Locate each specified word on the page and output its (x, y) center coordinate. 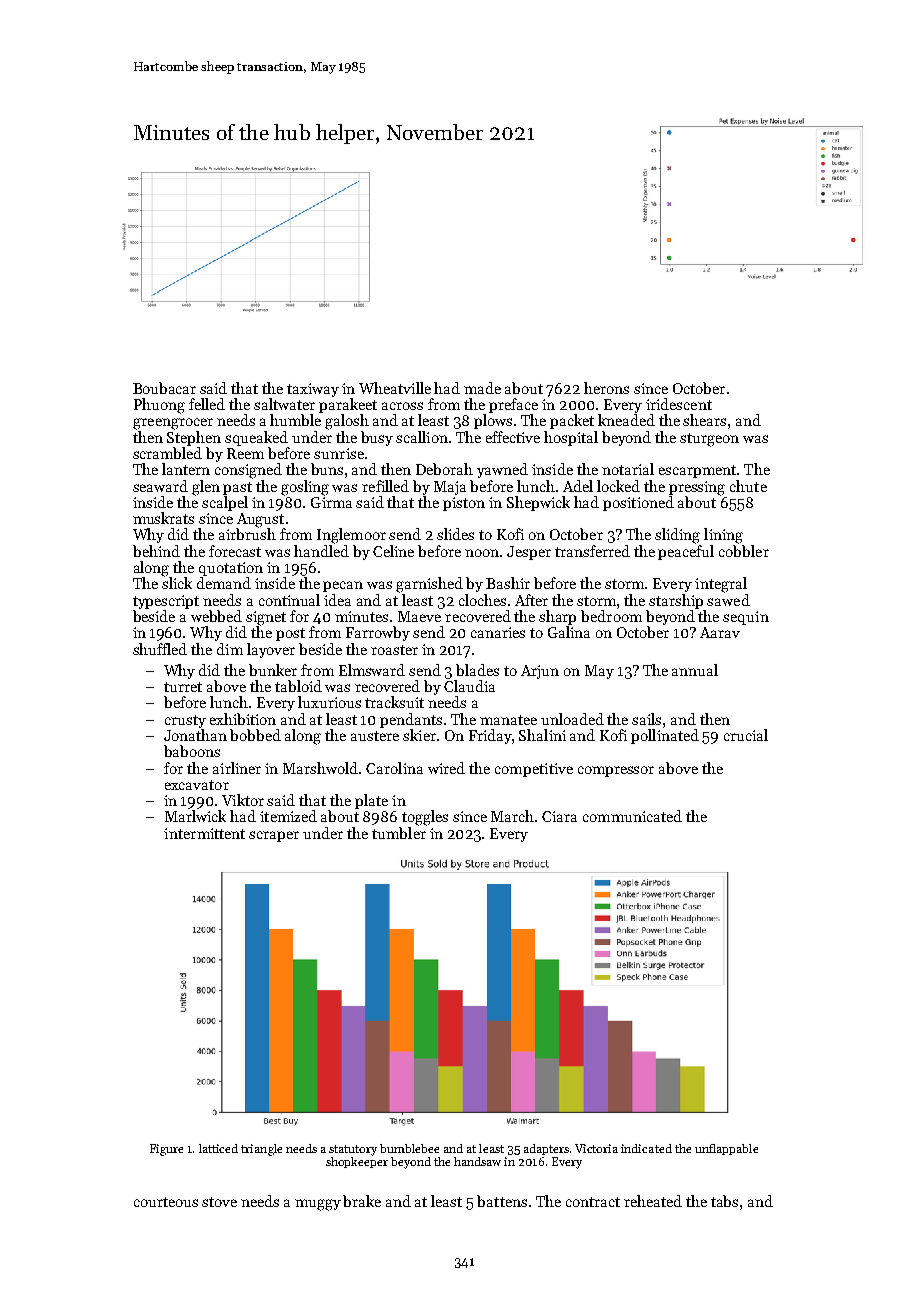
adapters (546, 1149)
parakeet (348, 405)
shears (704, 420)
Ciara (559, 816)
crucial (746, 735)
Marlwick (195, 816)
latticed (218, 1148)
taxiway (313, 390)
